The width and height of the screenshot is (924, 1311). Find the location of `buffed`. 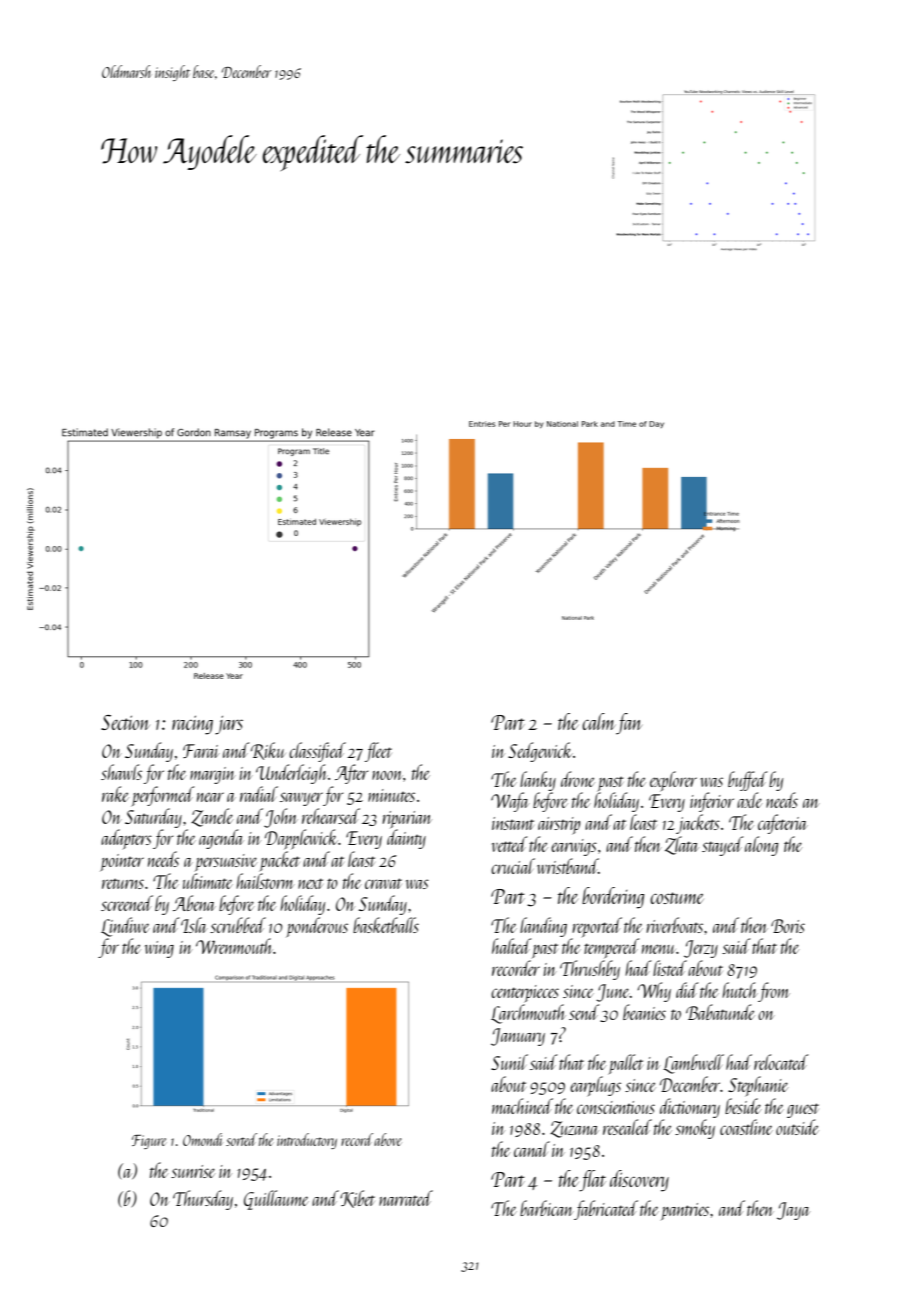

buffed is located at coordinates (748, 781).
